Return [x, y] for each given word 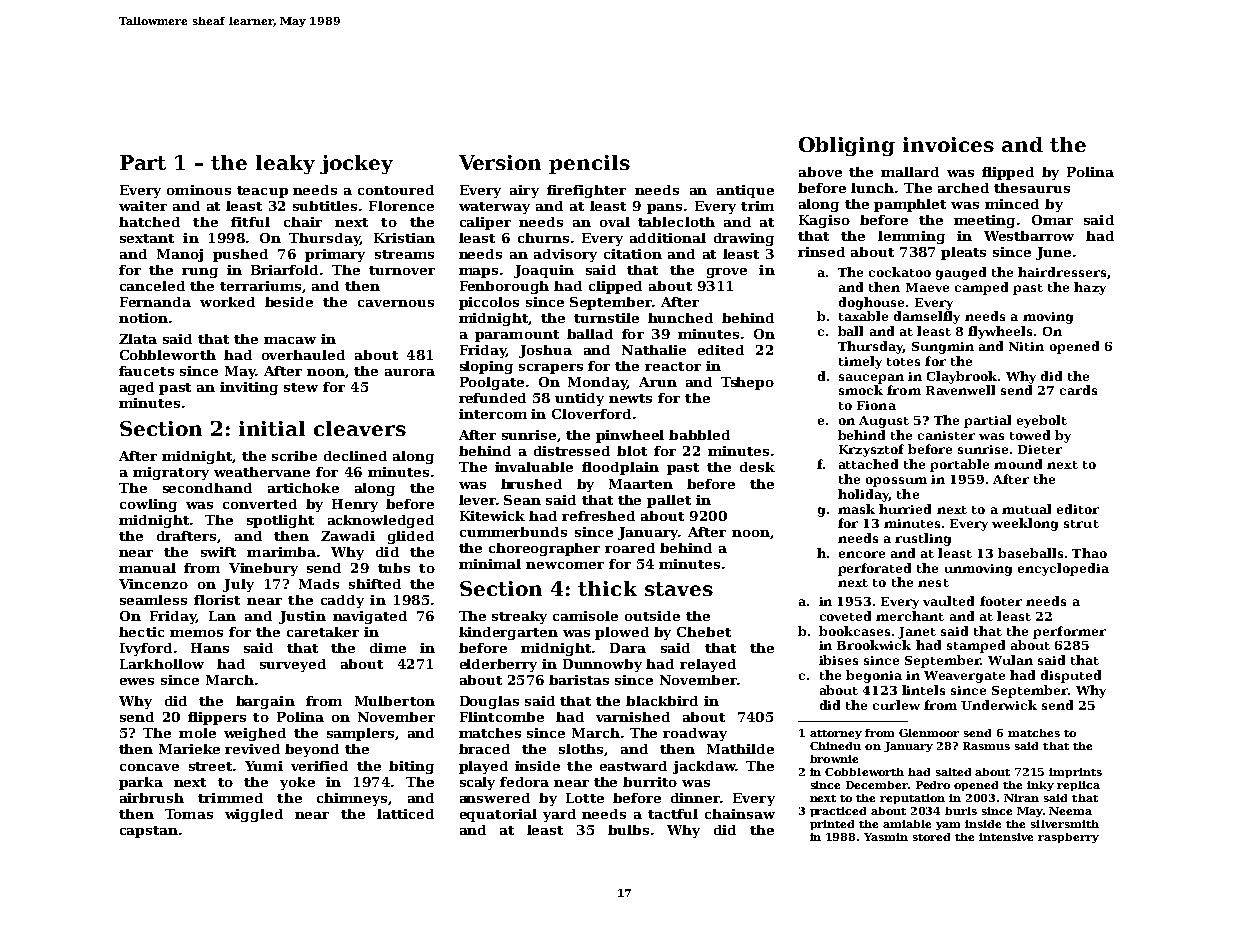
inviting [249, 388]
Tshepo [747, 383]
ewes [137, 681]
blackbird [662, 701]
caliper [485, 223]
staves [679, 589]
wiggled [254, 815]
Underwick [999, 705]
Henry [355, 505]
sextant [147, 238]
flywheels [1000, 332]
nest [933, 583]
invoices [948, 144]
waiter [143, 206]
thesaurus [1032, 188]
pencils [589, 164]
